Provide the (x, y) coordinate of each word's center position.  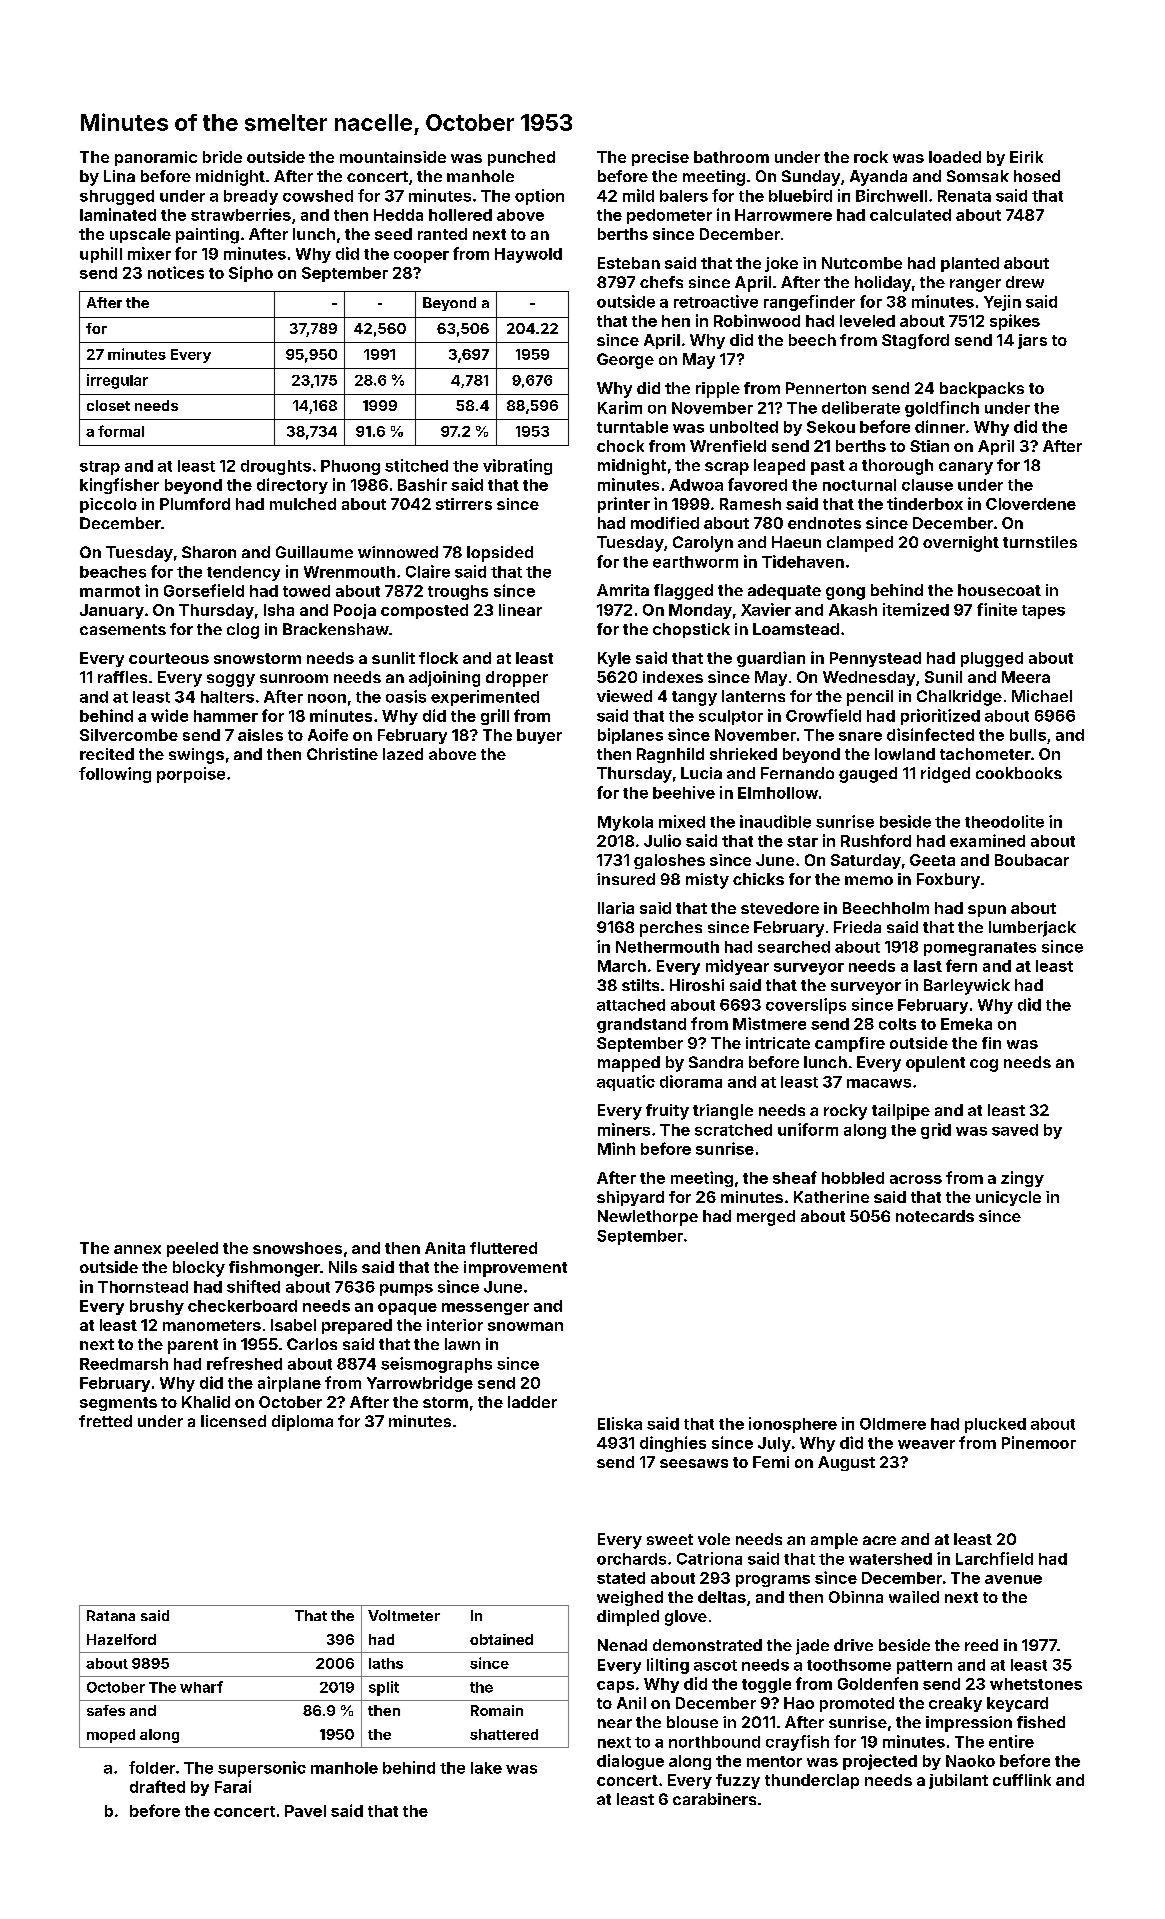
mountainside (393, 157)
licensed (233, 1421)
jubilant (958, 1781)
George (625, 361)
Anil (631, 1703)
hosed (1037, 176)
